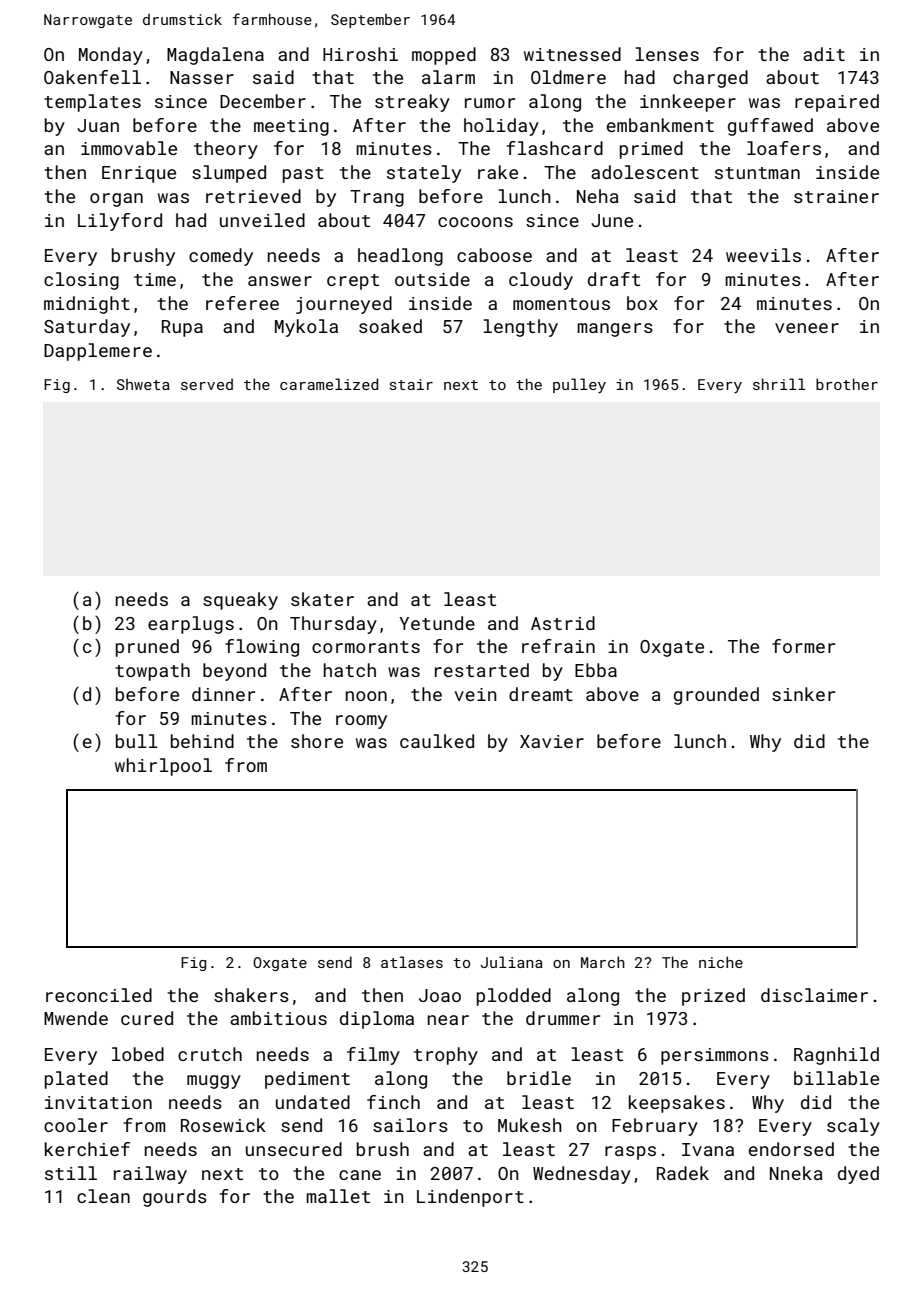  I want to click on sinker, so click(803, 694).
